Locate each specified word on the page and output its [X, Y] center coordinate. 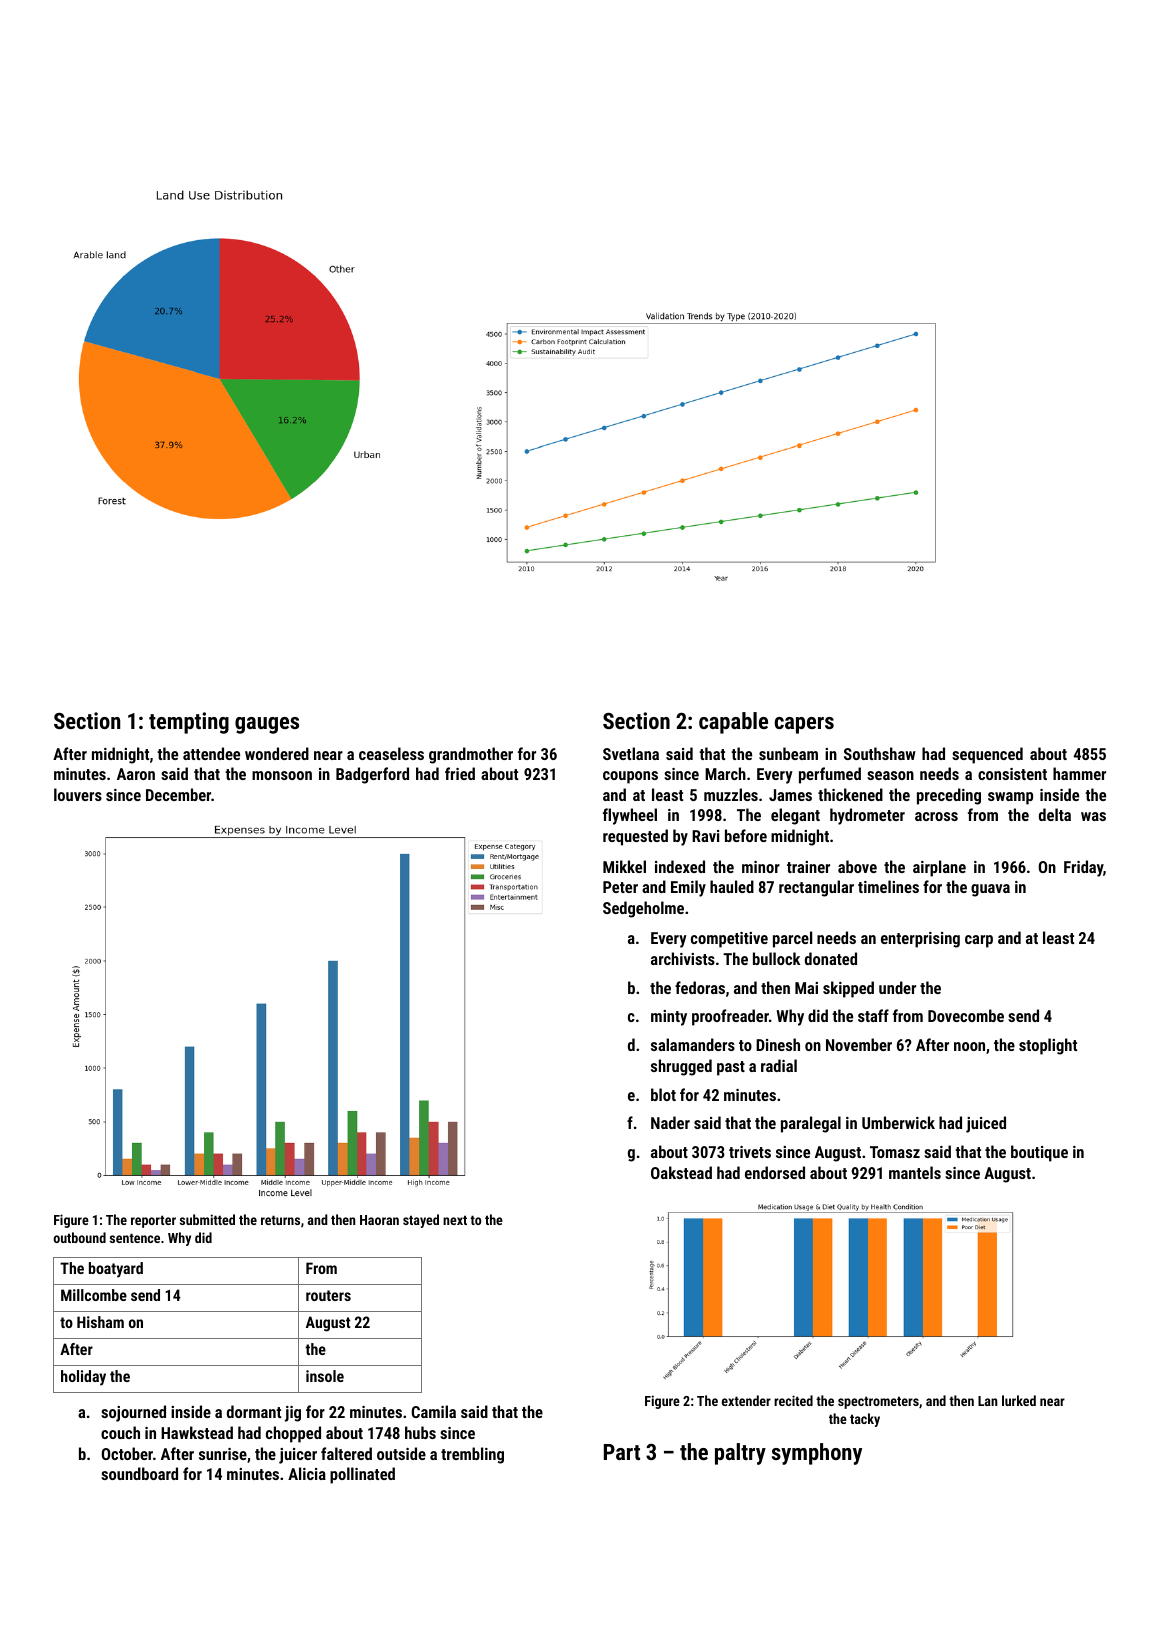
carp [979, 941]
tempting [189, 723]
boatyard [116, 1270]
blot [663, 1094]
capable [733, 723]
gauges [267, 725]
